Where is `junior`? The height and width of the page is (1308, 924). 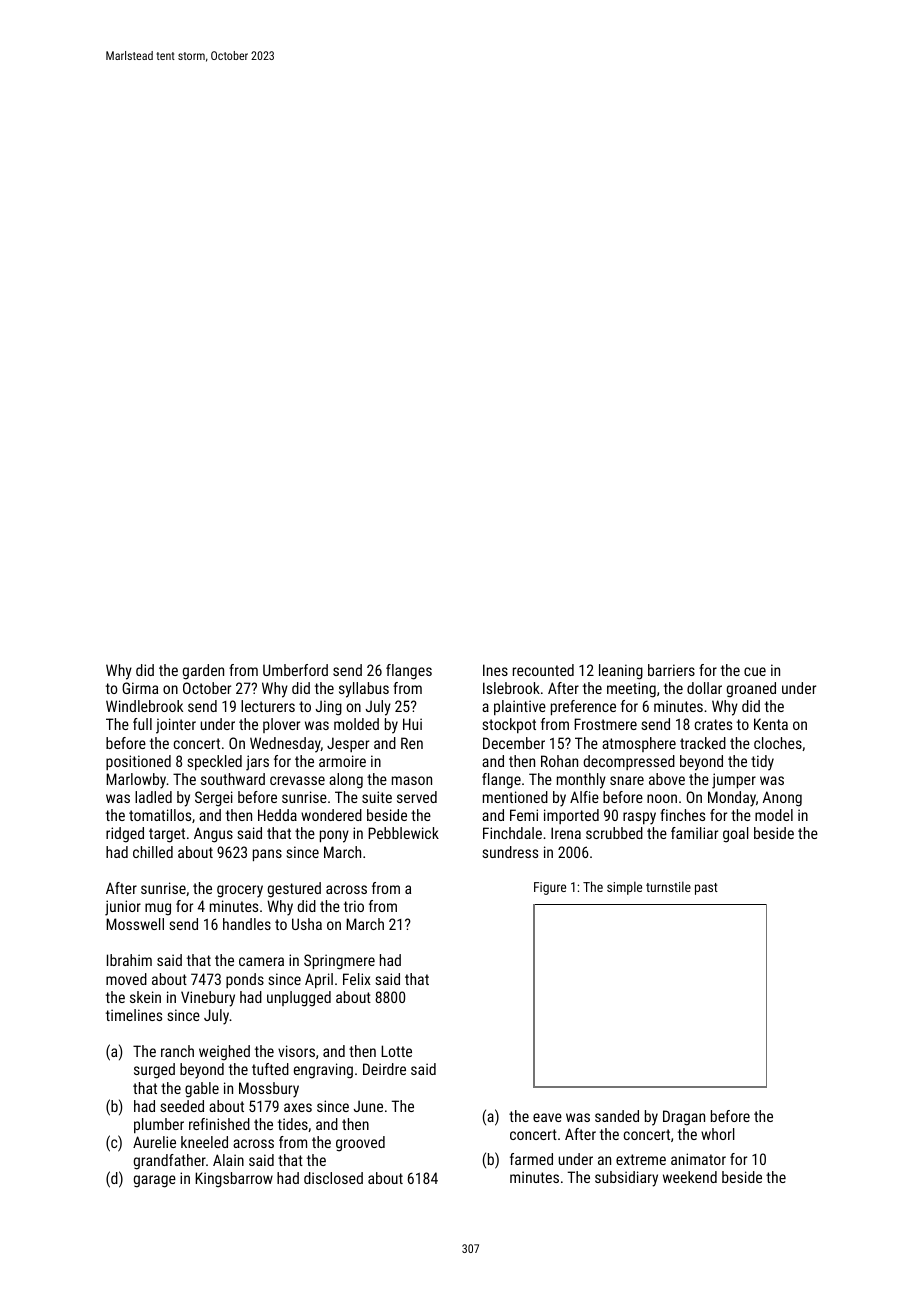 junior is located at coordinates (123, 908).
